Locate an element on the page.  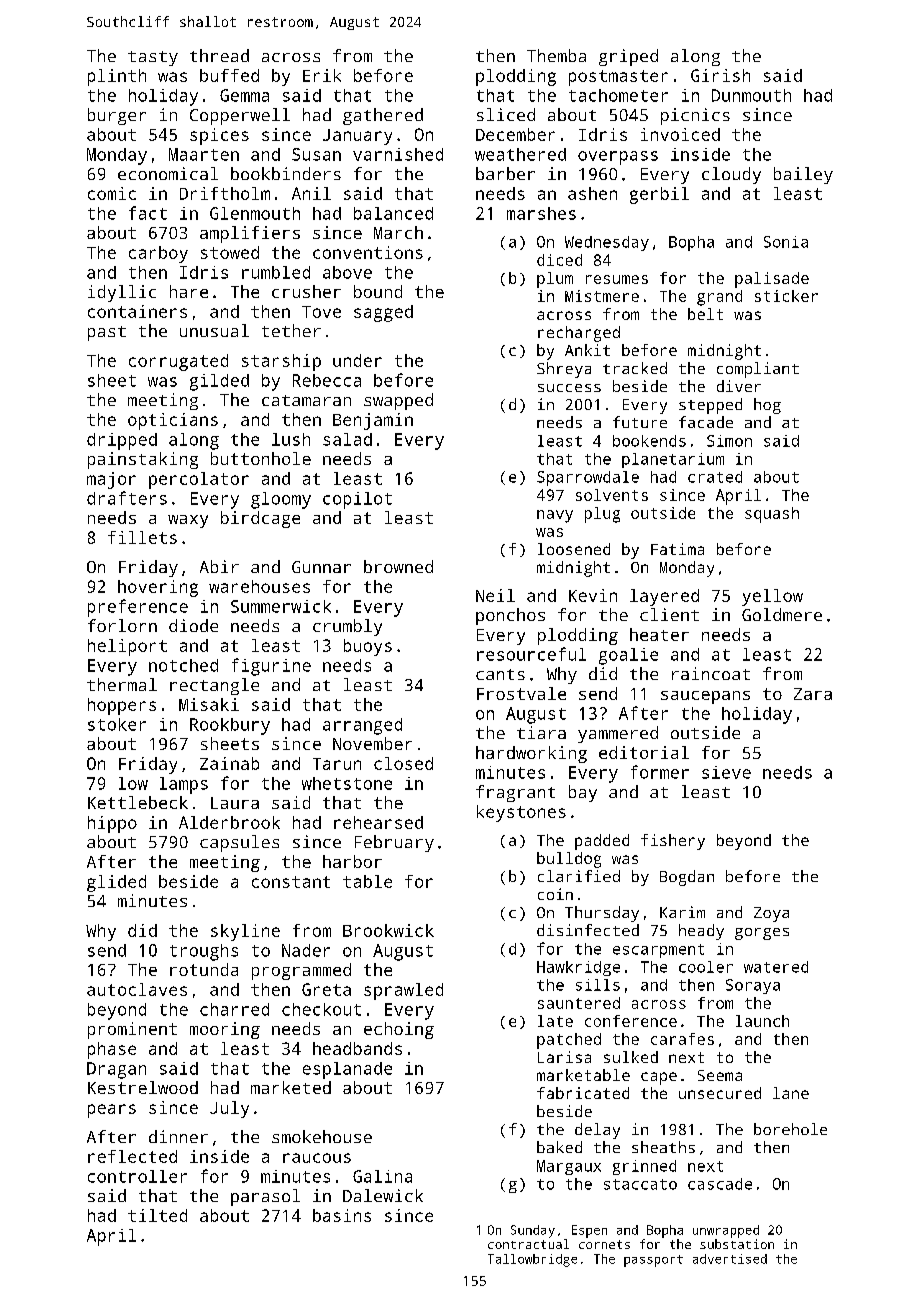
Girish is located at coordinates (720, 75).
